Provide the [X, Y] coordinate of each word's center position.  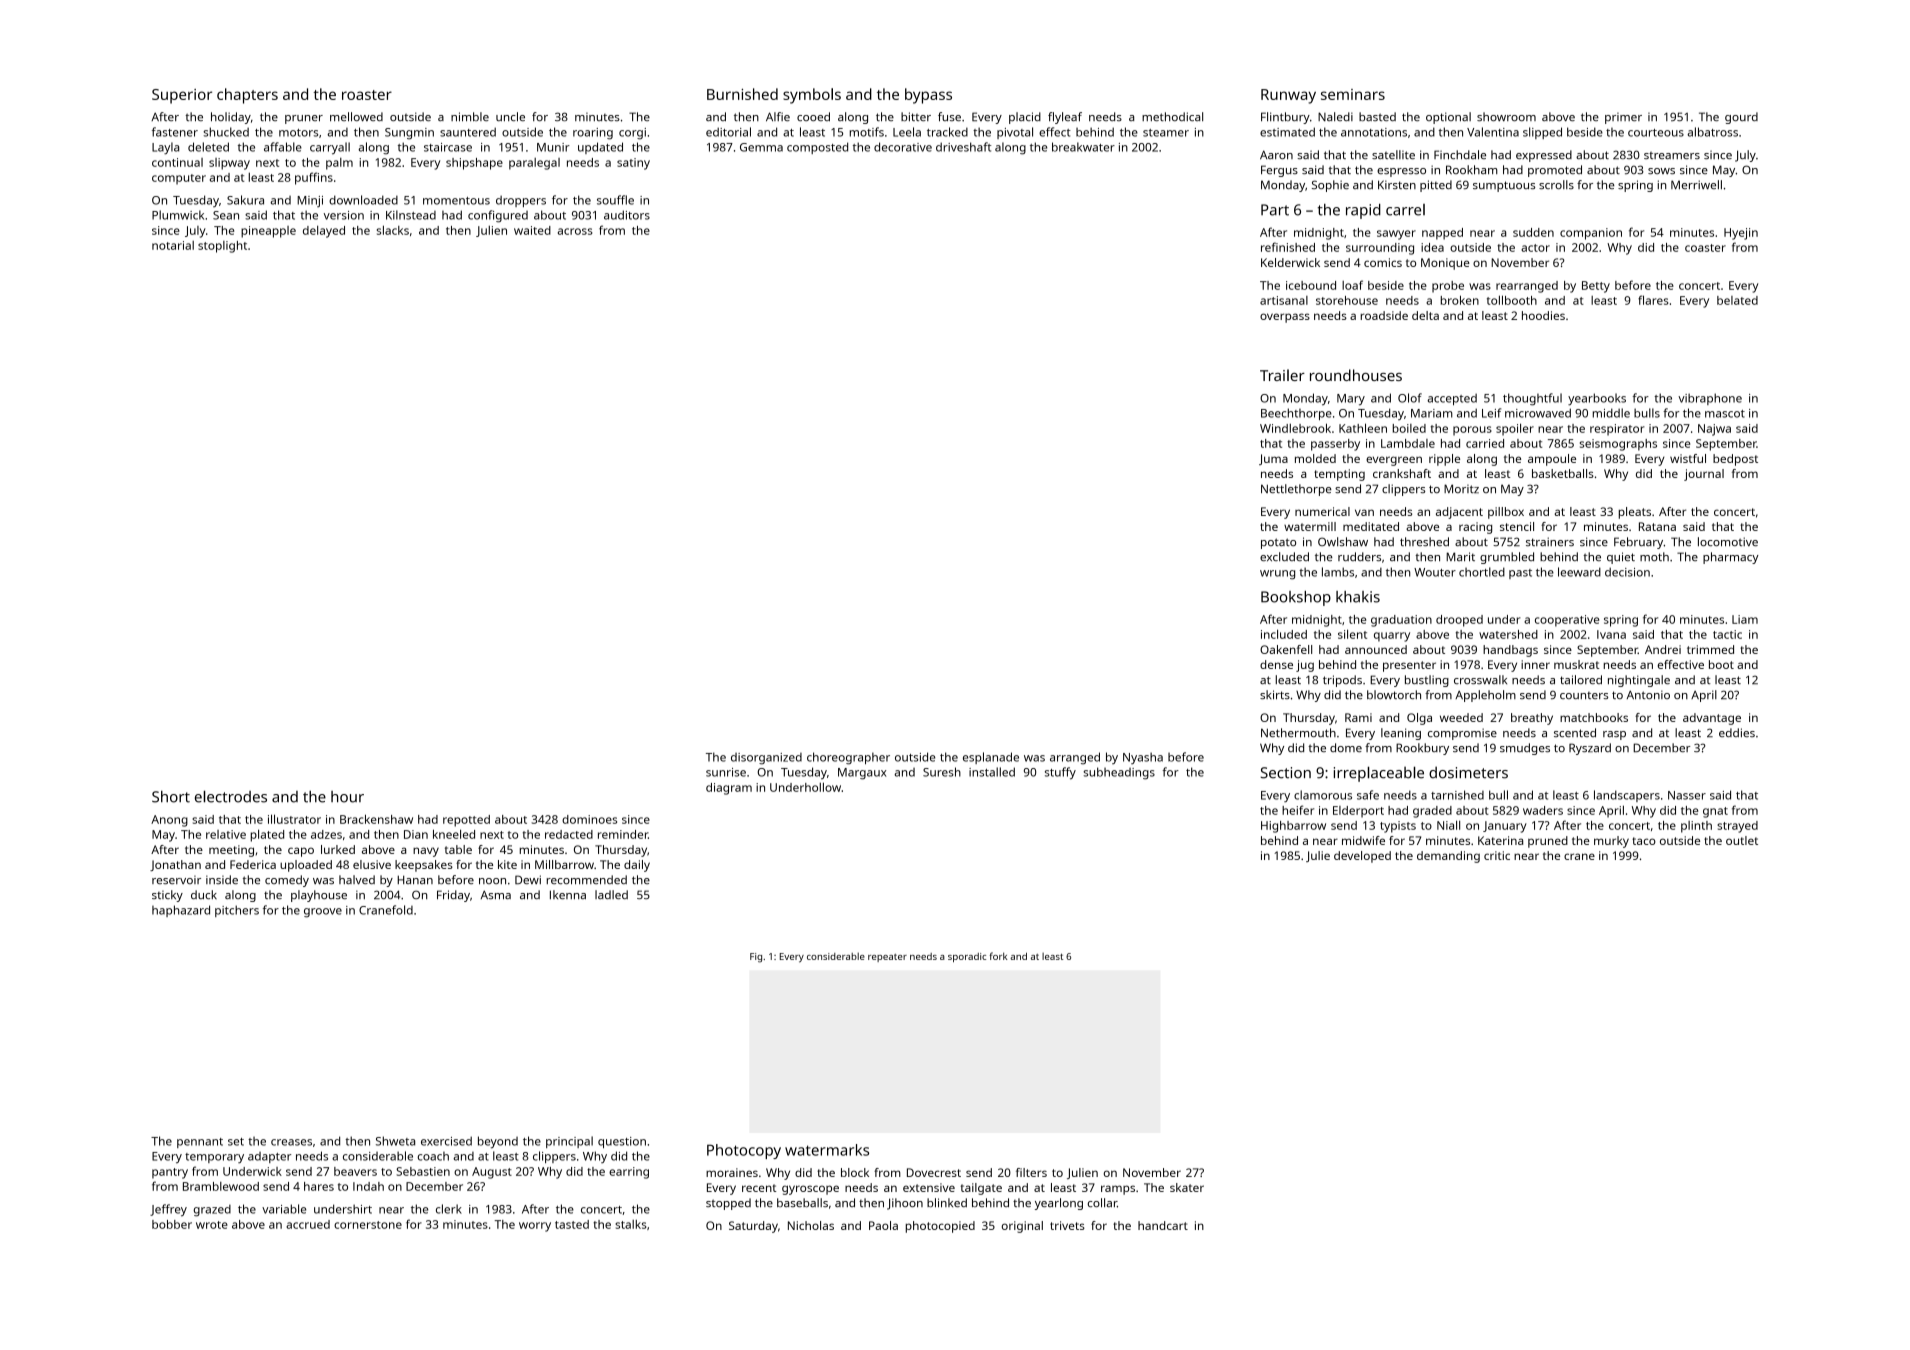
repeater [887, 958]
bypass [928, 96]
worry [535, 1227]
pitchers [237, 911]
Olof [1410, 398]
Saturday [753, 1227]
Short [171, 797]
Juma [1273, 459]
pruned [1548, 842]
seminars [1353, 94]
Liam [1745, 619]
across [575, 231]
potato [1278, 543]
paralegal [534, 164]
